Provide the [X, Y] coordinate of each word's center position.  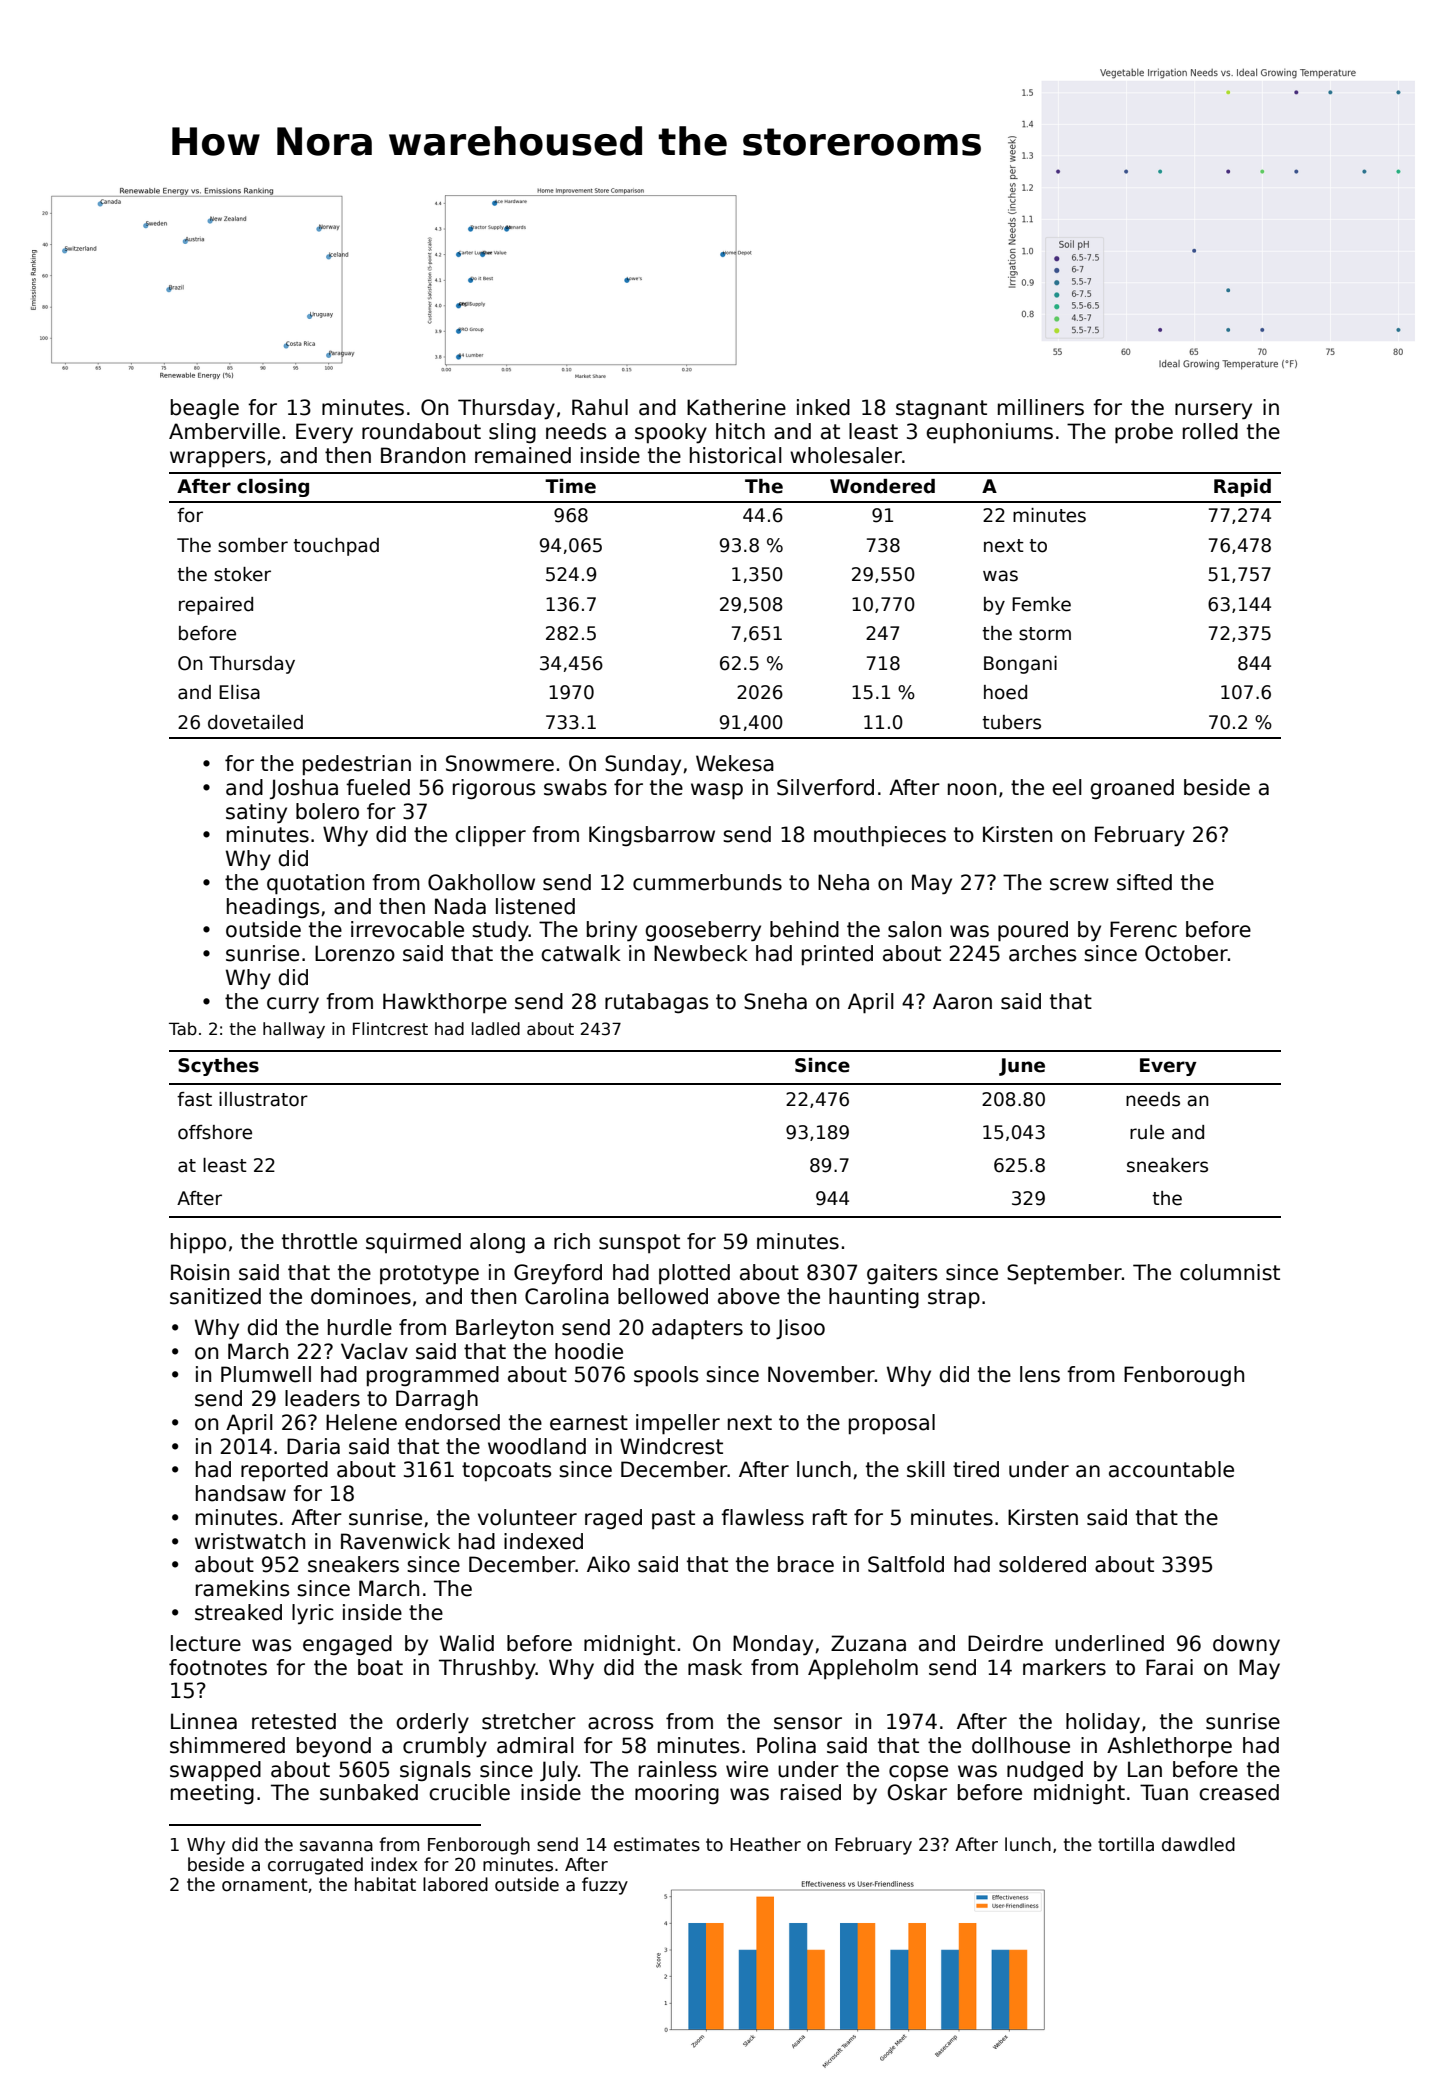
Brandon [423, 455]
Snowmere [500, 763]
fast [194, 1099]
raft [830, 1517]
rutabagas [656, 1003]
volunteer [527, 1517]
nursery [1213, 411]
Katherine [736, 407]
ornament [265, 1885]
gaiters [902, 1274]
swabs [575, 787]
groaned [1132, 789]
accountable [1171, 1469]
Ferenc [1143, 929]
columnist [1230, 1272]
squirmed [413, 1243]
